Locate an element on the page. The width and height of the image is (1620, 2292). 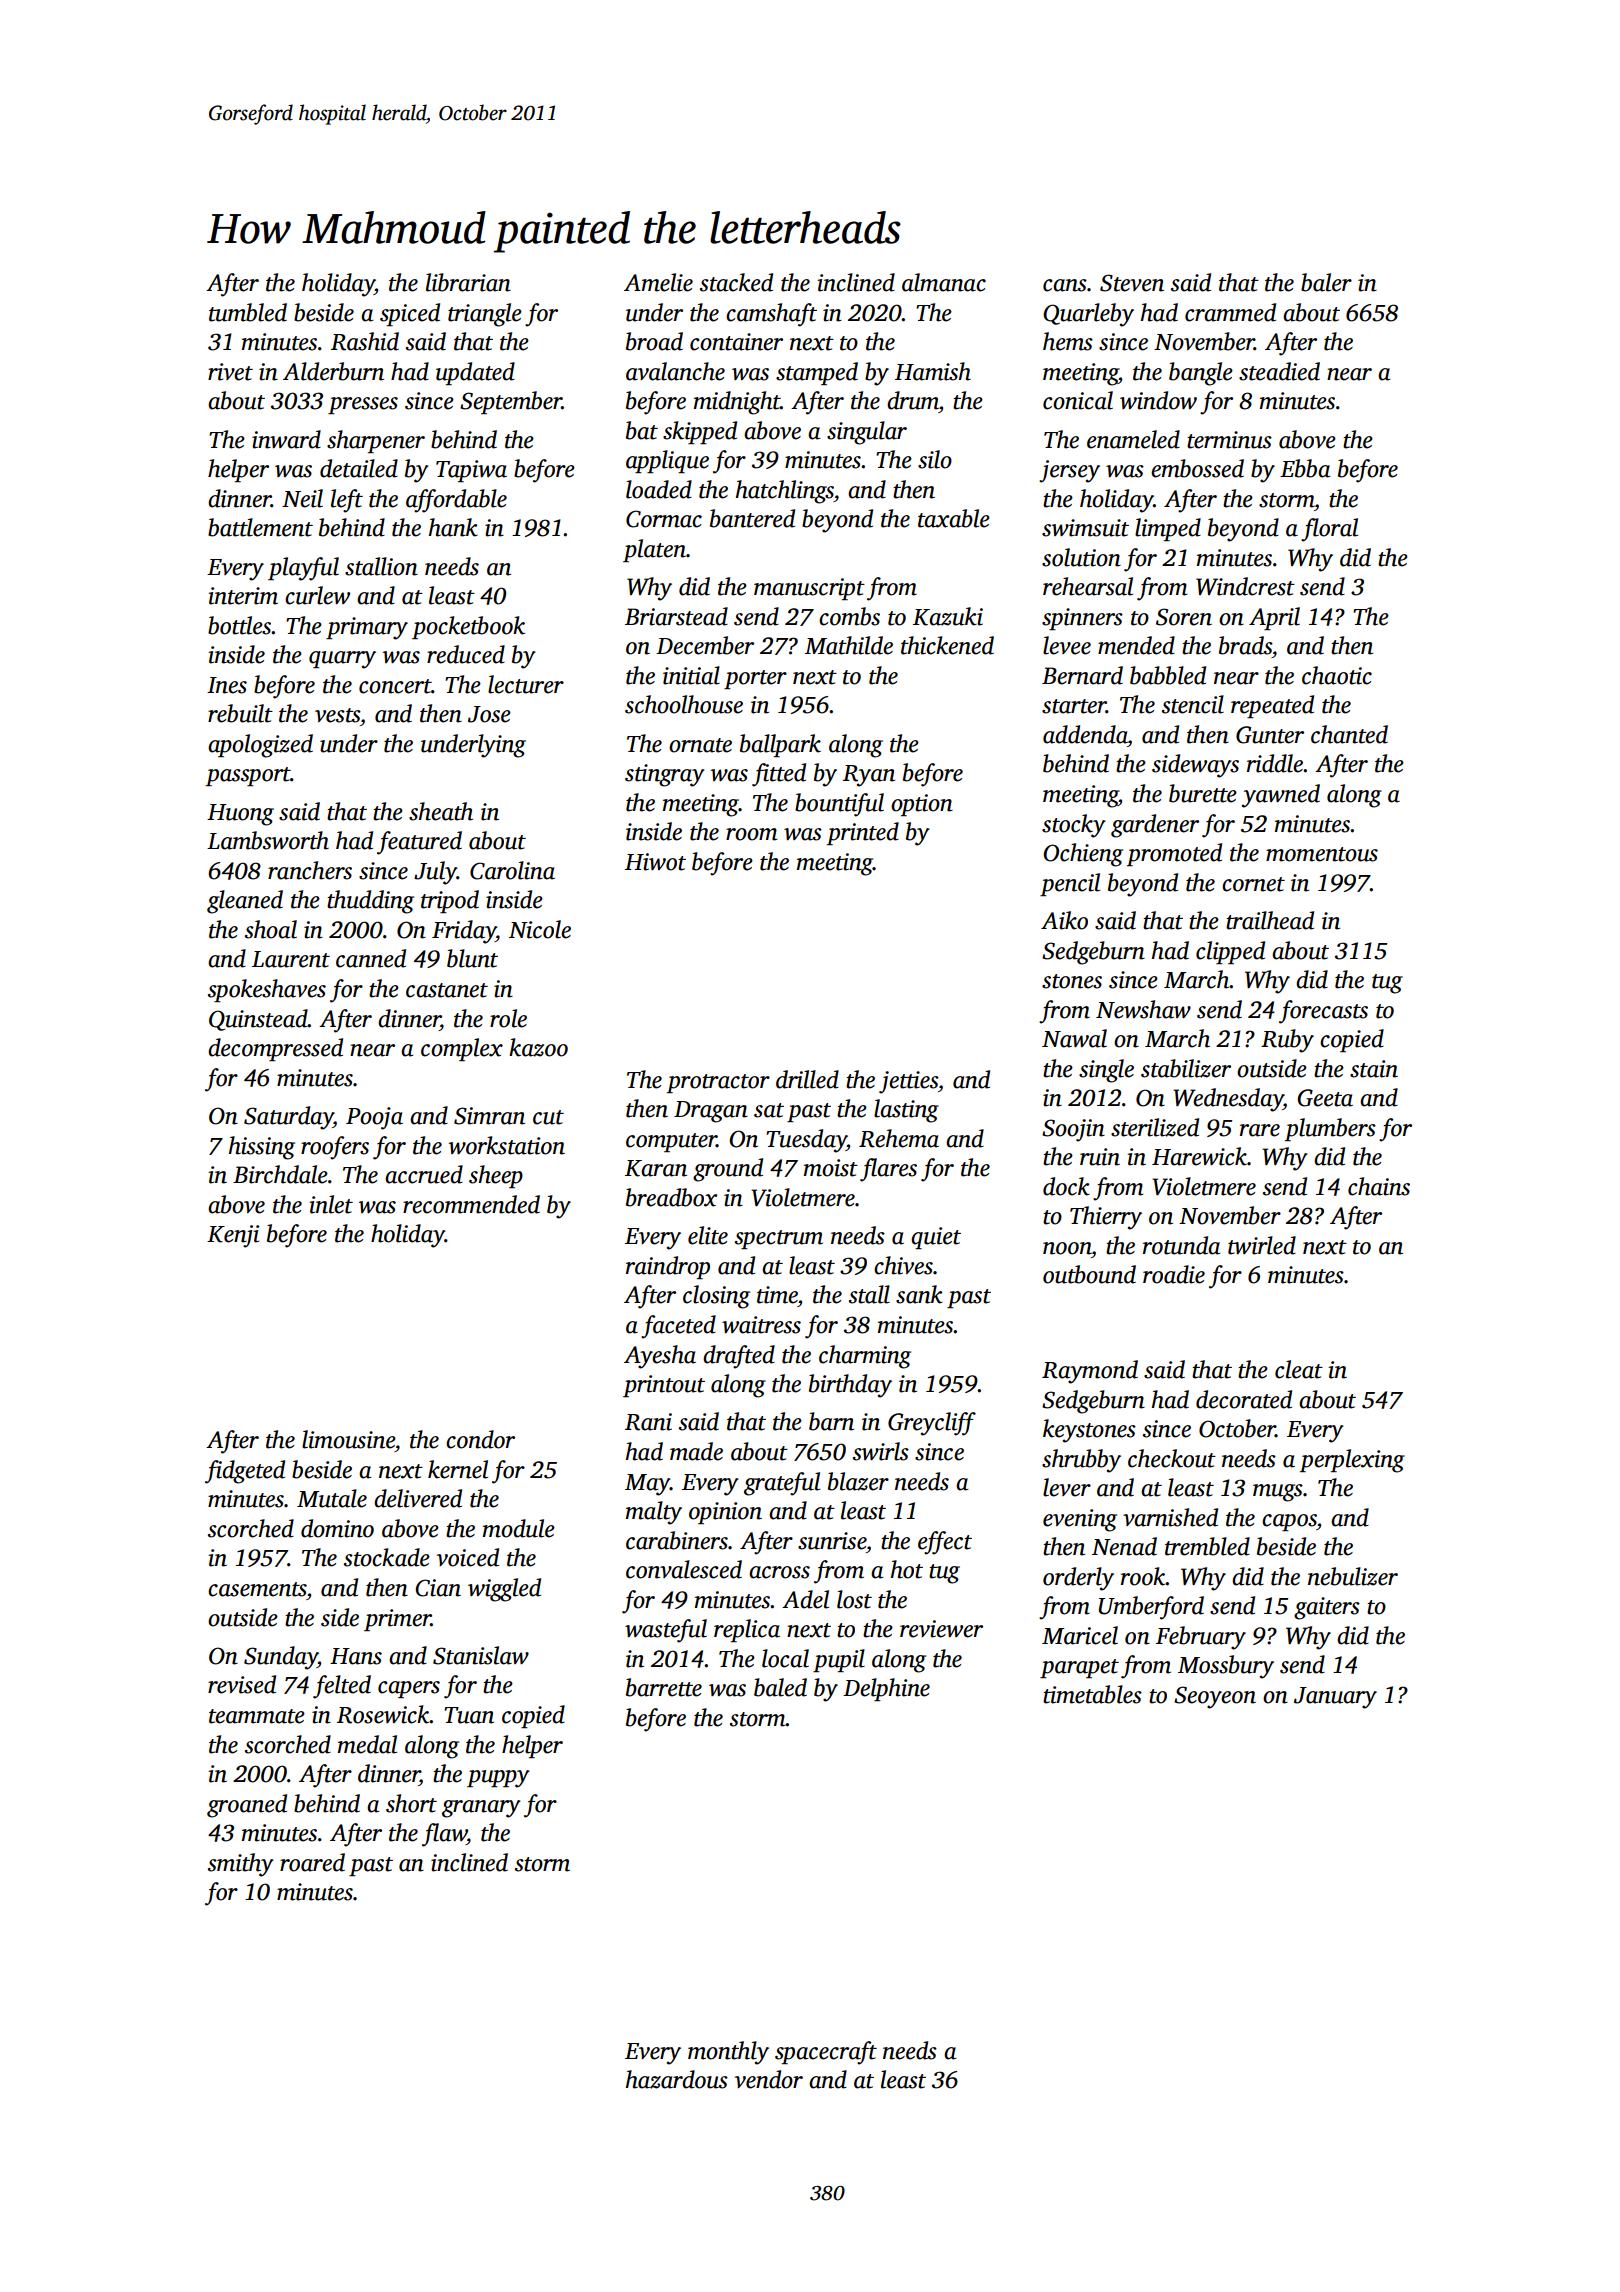
librarian is located at coordinates (468, 282).
